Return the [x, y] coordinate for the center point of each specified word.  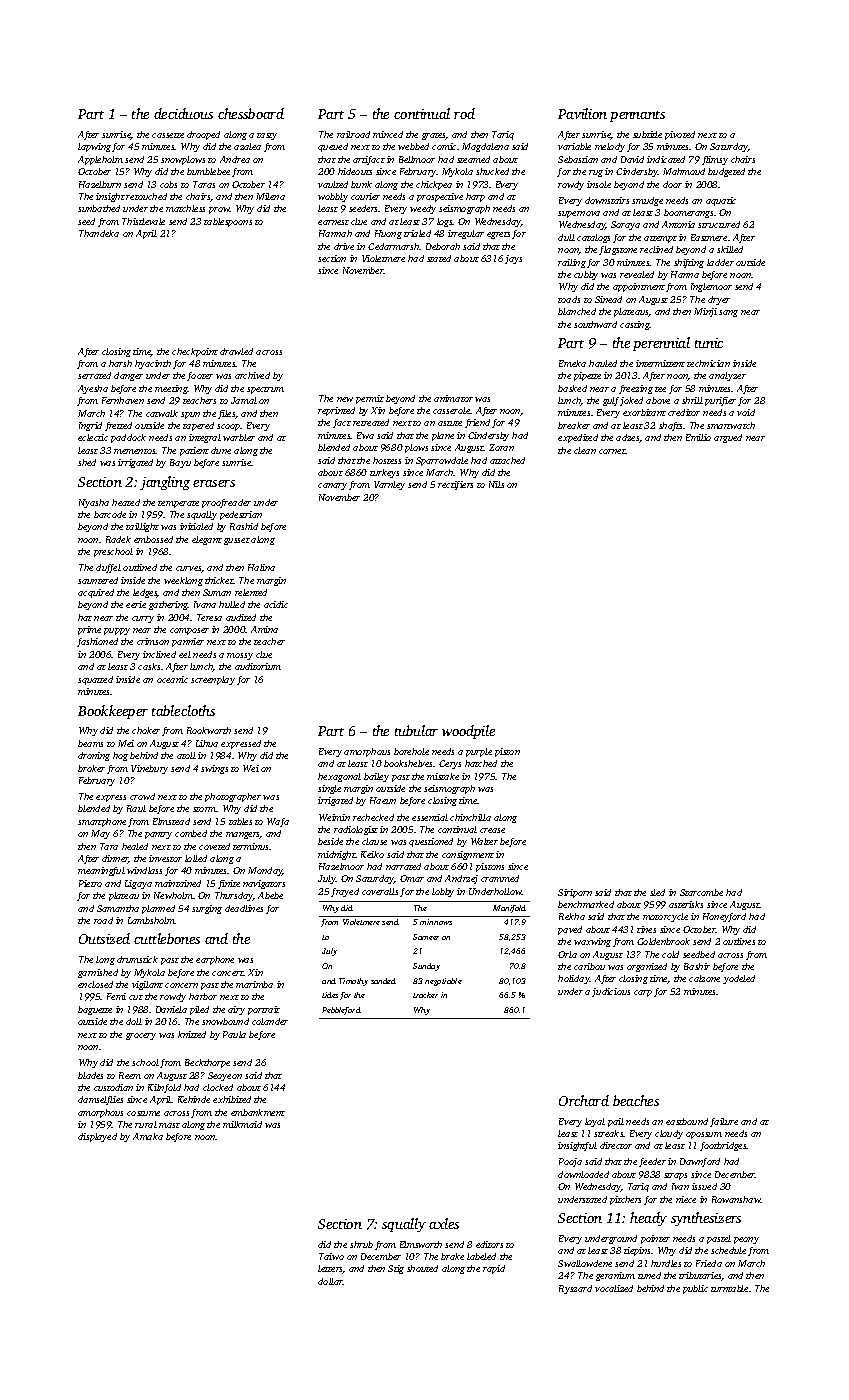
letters [330, 1269]
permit [370, 399]
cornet [612, 451]
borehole [411, 751]
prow [219, 210]
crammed [500, 878]
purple [479, 752]
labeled [481, 1256]
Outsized [104, 938]
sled [657, 892]
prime [89, 630]
